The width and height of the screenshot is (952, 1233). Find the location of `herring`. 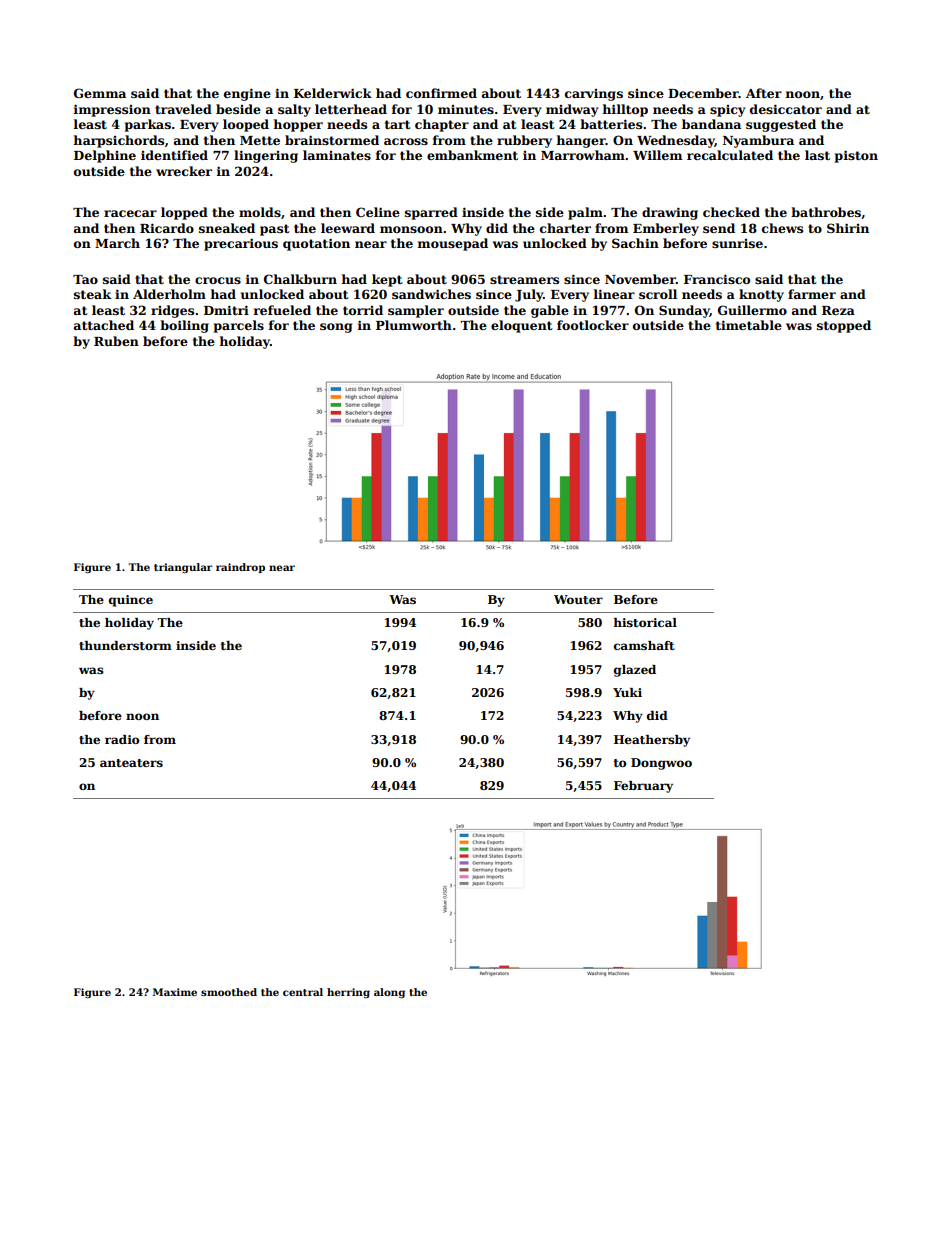

herring is located at coordinates (348, 993).
